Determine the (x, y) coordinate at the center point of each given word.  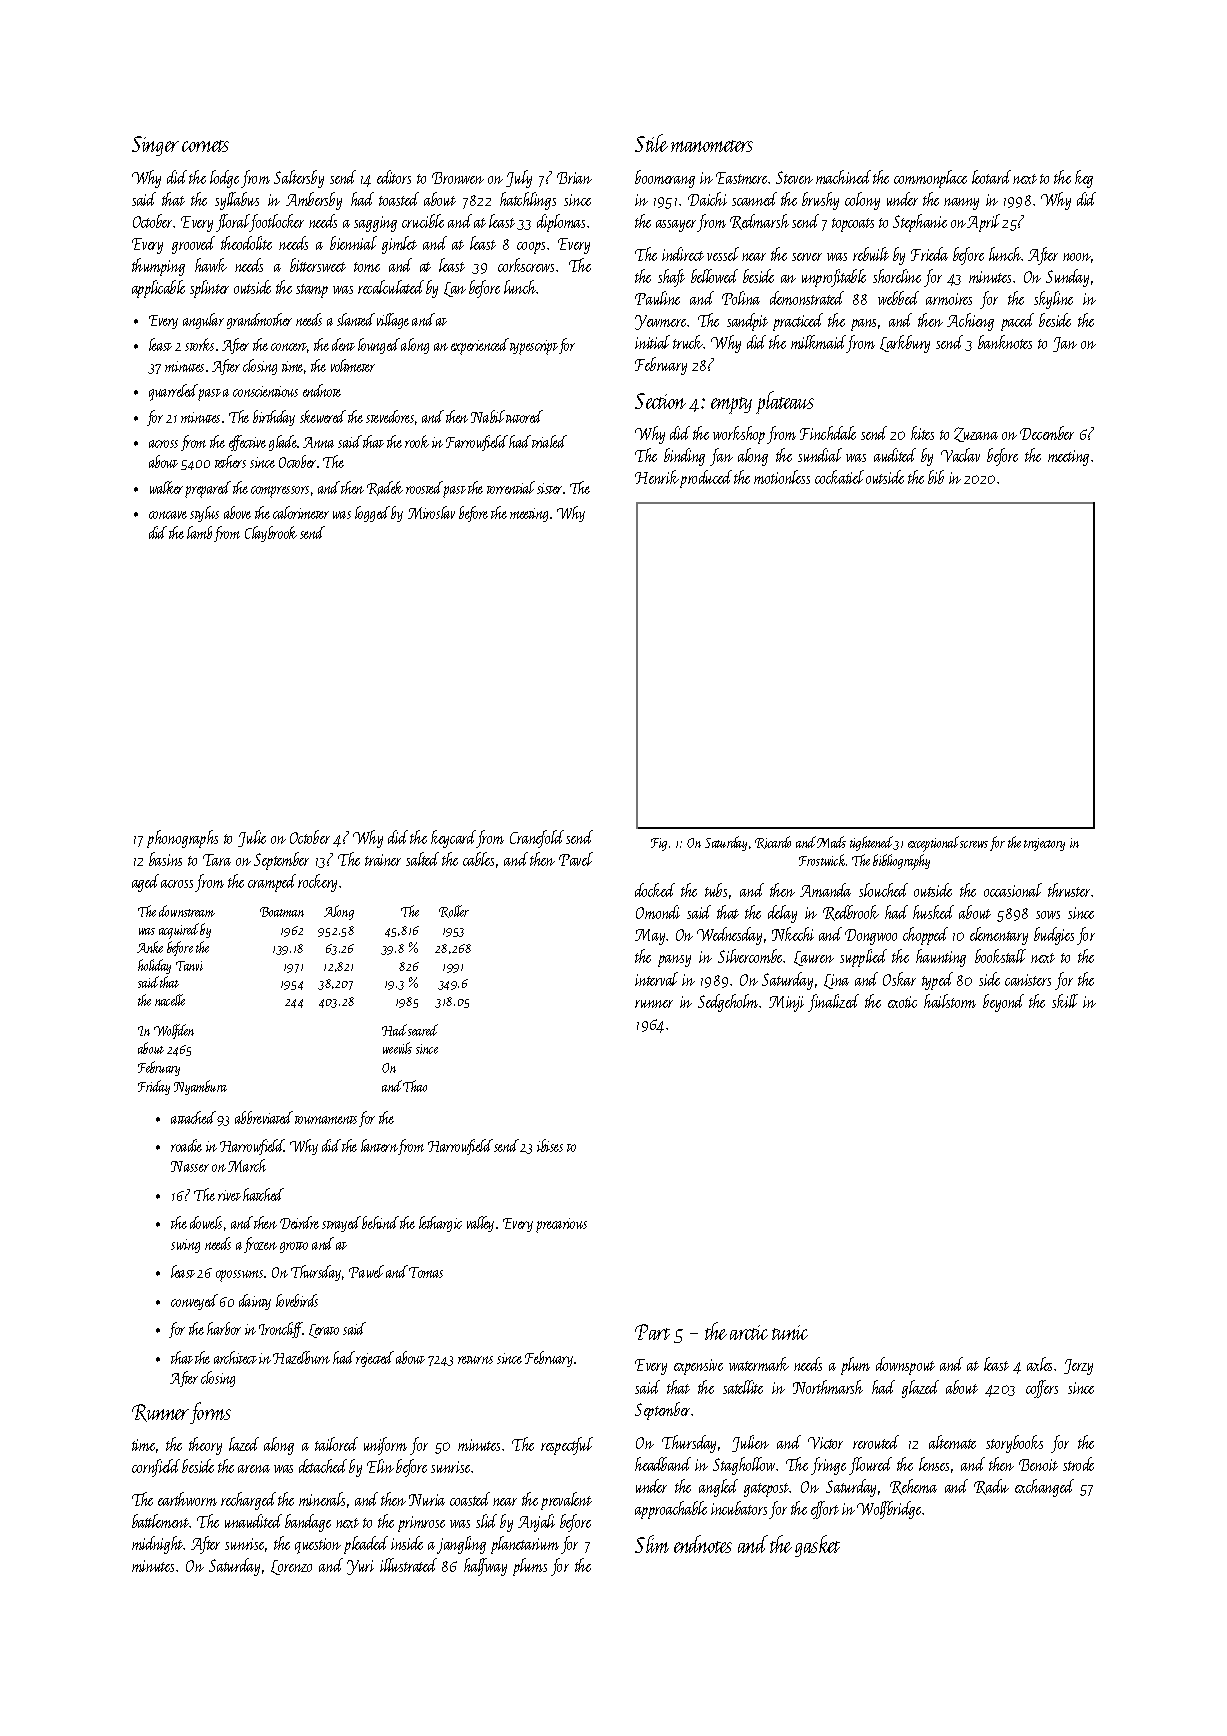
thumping (158, 267)
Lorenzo (291, 1567)
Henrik (657, 477)
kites (922, 433)
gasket (817, 1546)
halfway (485, 1567)
